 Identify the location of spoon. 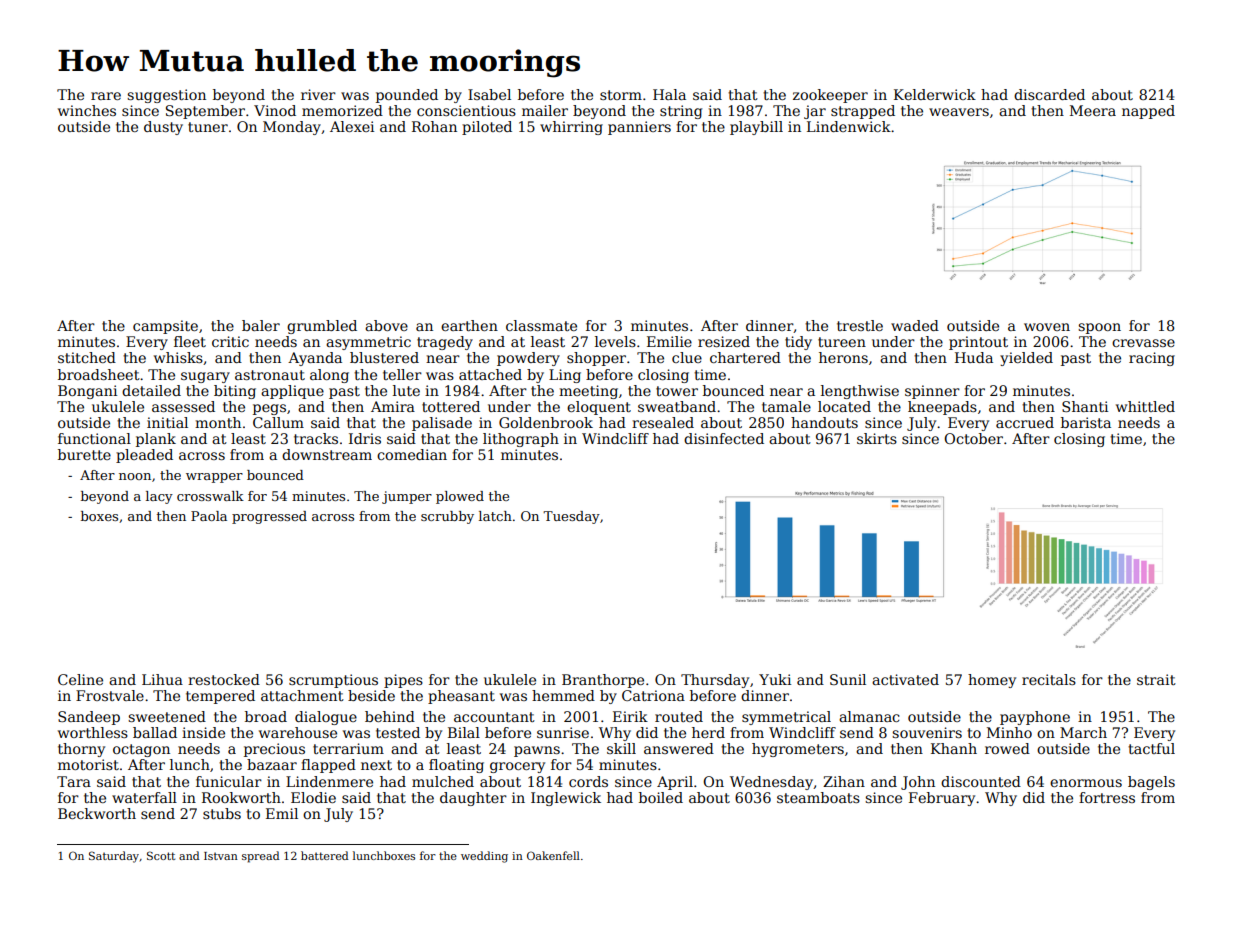
(1099, 328).
